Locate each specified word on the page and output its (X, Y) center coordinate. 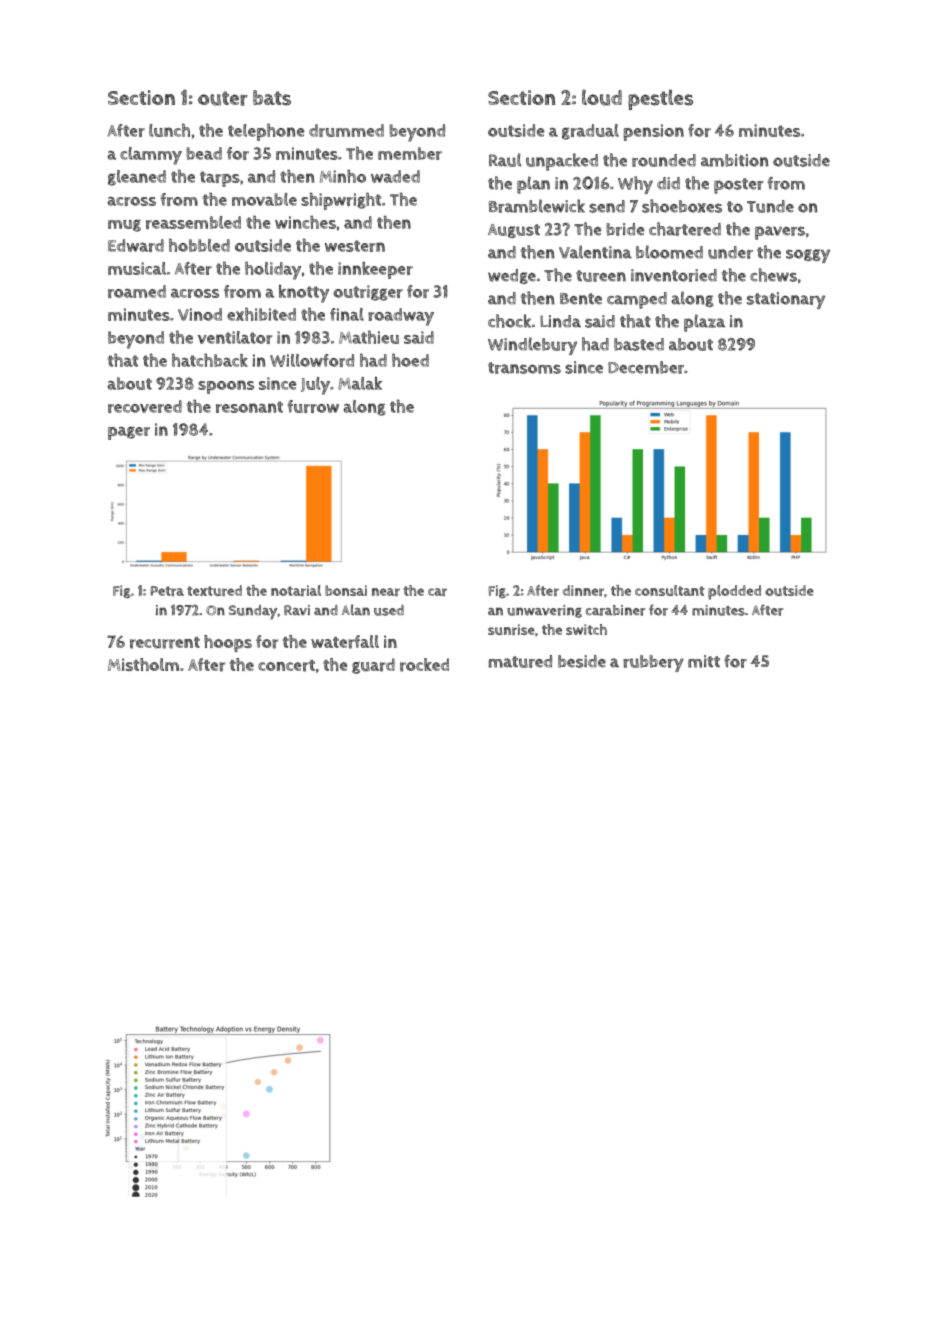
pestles (660, 99)
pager (129, 433)
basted (639, 344)
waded (395, 176)
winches (305, 222)
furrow (313, 406)
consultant (670, 590)
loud (602, 97)
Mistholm (143, 664)
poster (739, 186)
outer (223, 98)
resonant (249, 407)
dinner (583, 590)
